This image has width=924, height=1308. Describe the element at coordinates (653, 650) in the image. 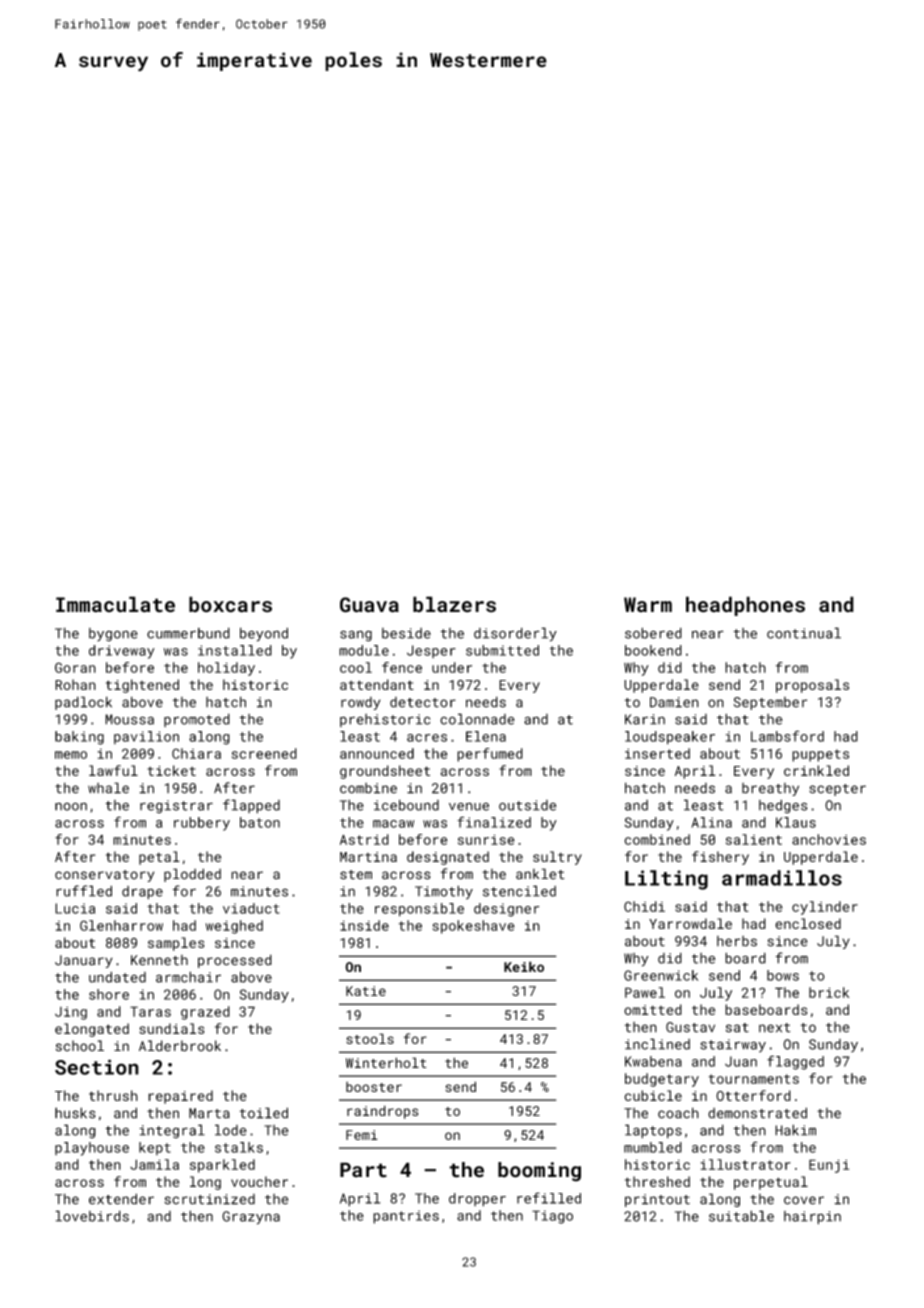

I see `bookend` at that location.
